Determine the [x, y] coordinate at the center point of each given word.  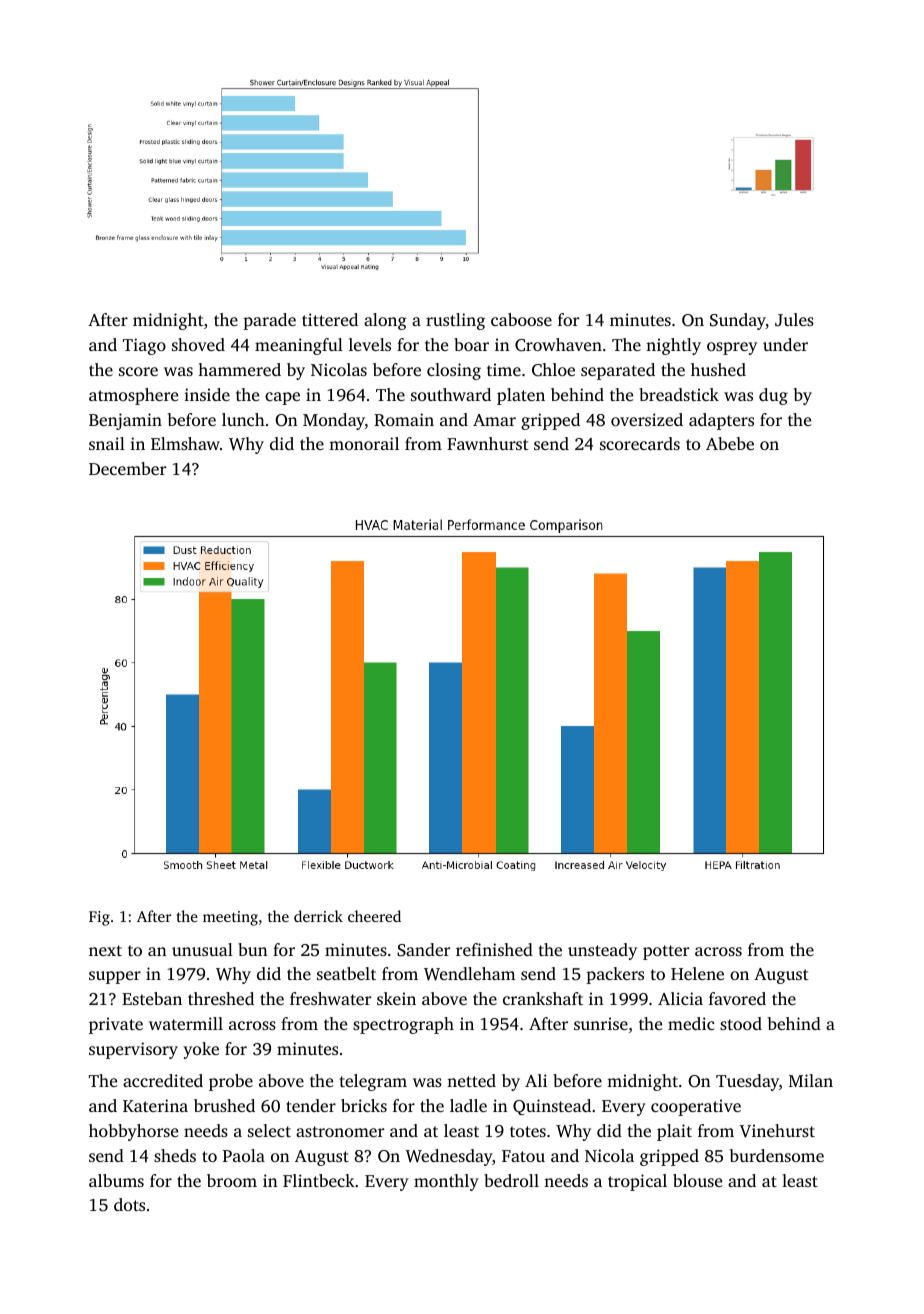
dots [129, 1204]
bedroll [511, 1180]
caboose [521, 319]
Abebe [730, 443]
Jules [794, 320]
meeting [230, 918]
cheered [374, 916]
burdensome [777, 1155]
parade [269, 321]
